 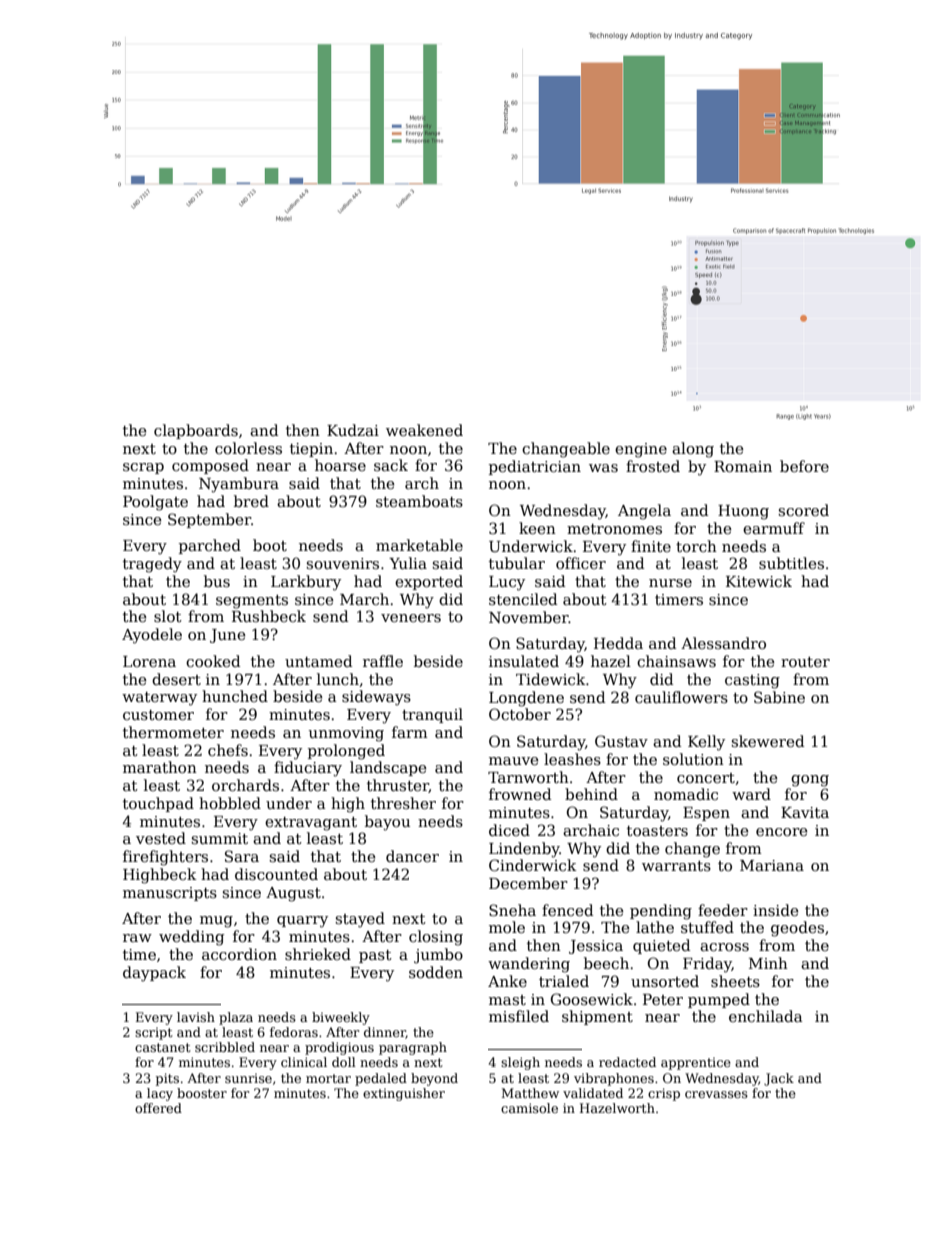 What do you see at coordinates (217, 581) in the document?
I see `bus` at bounding box center [217, 581].
